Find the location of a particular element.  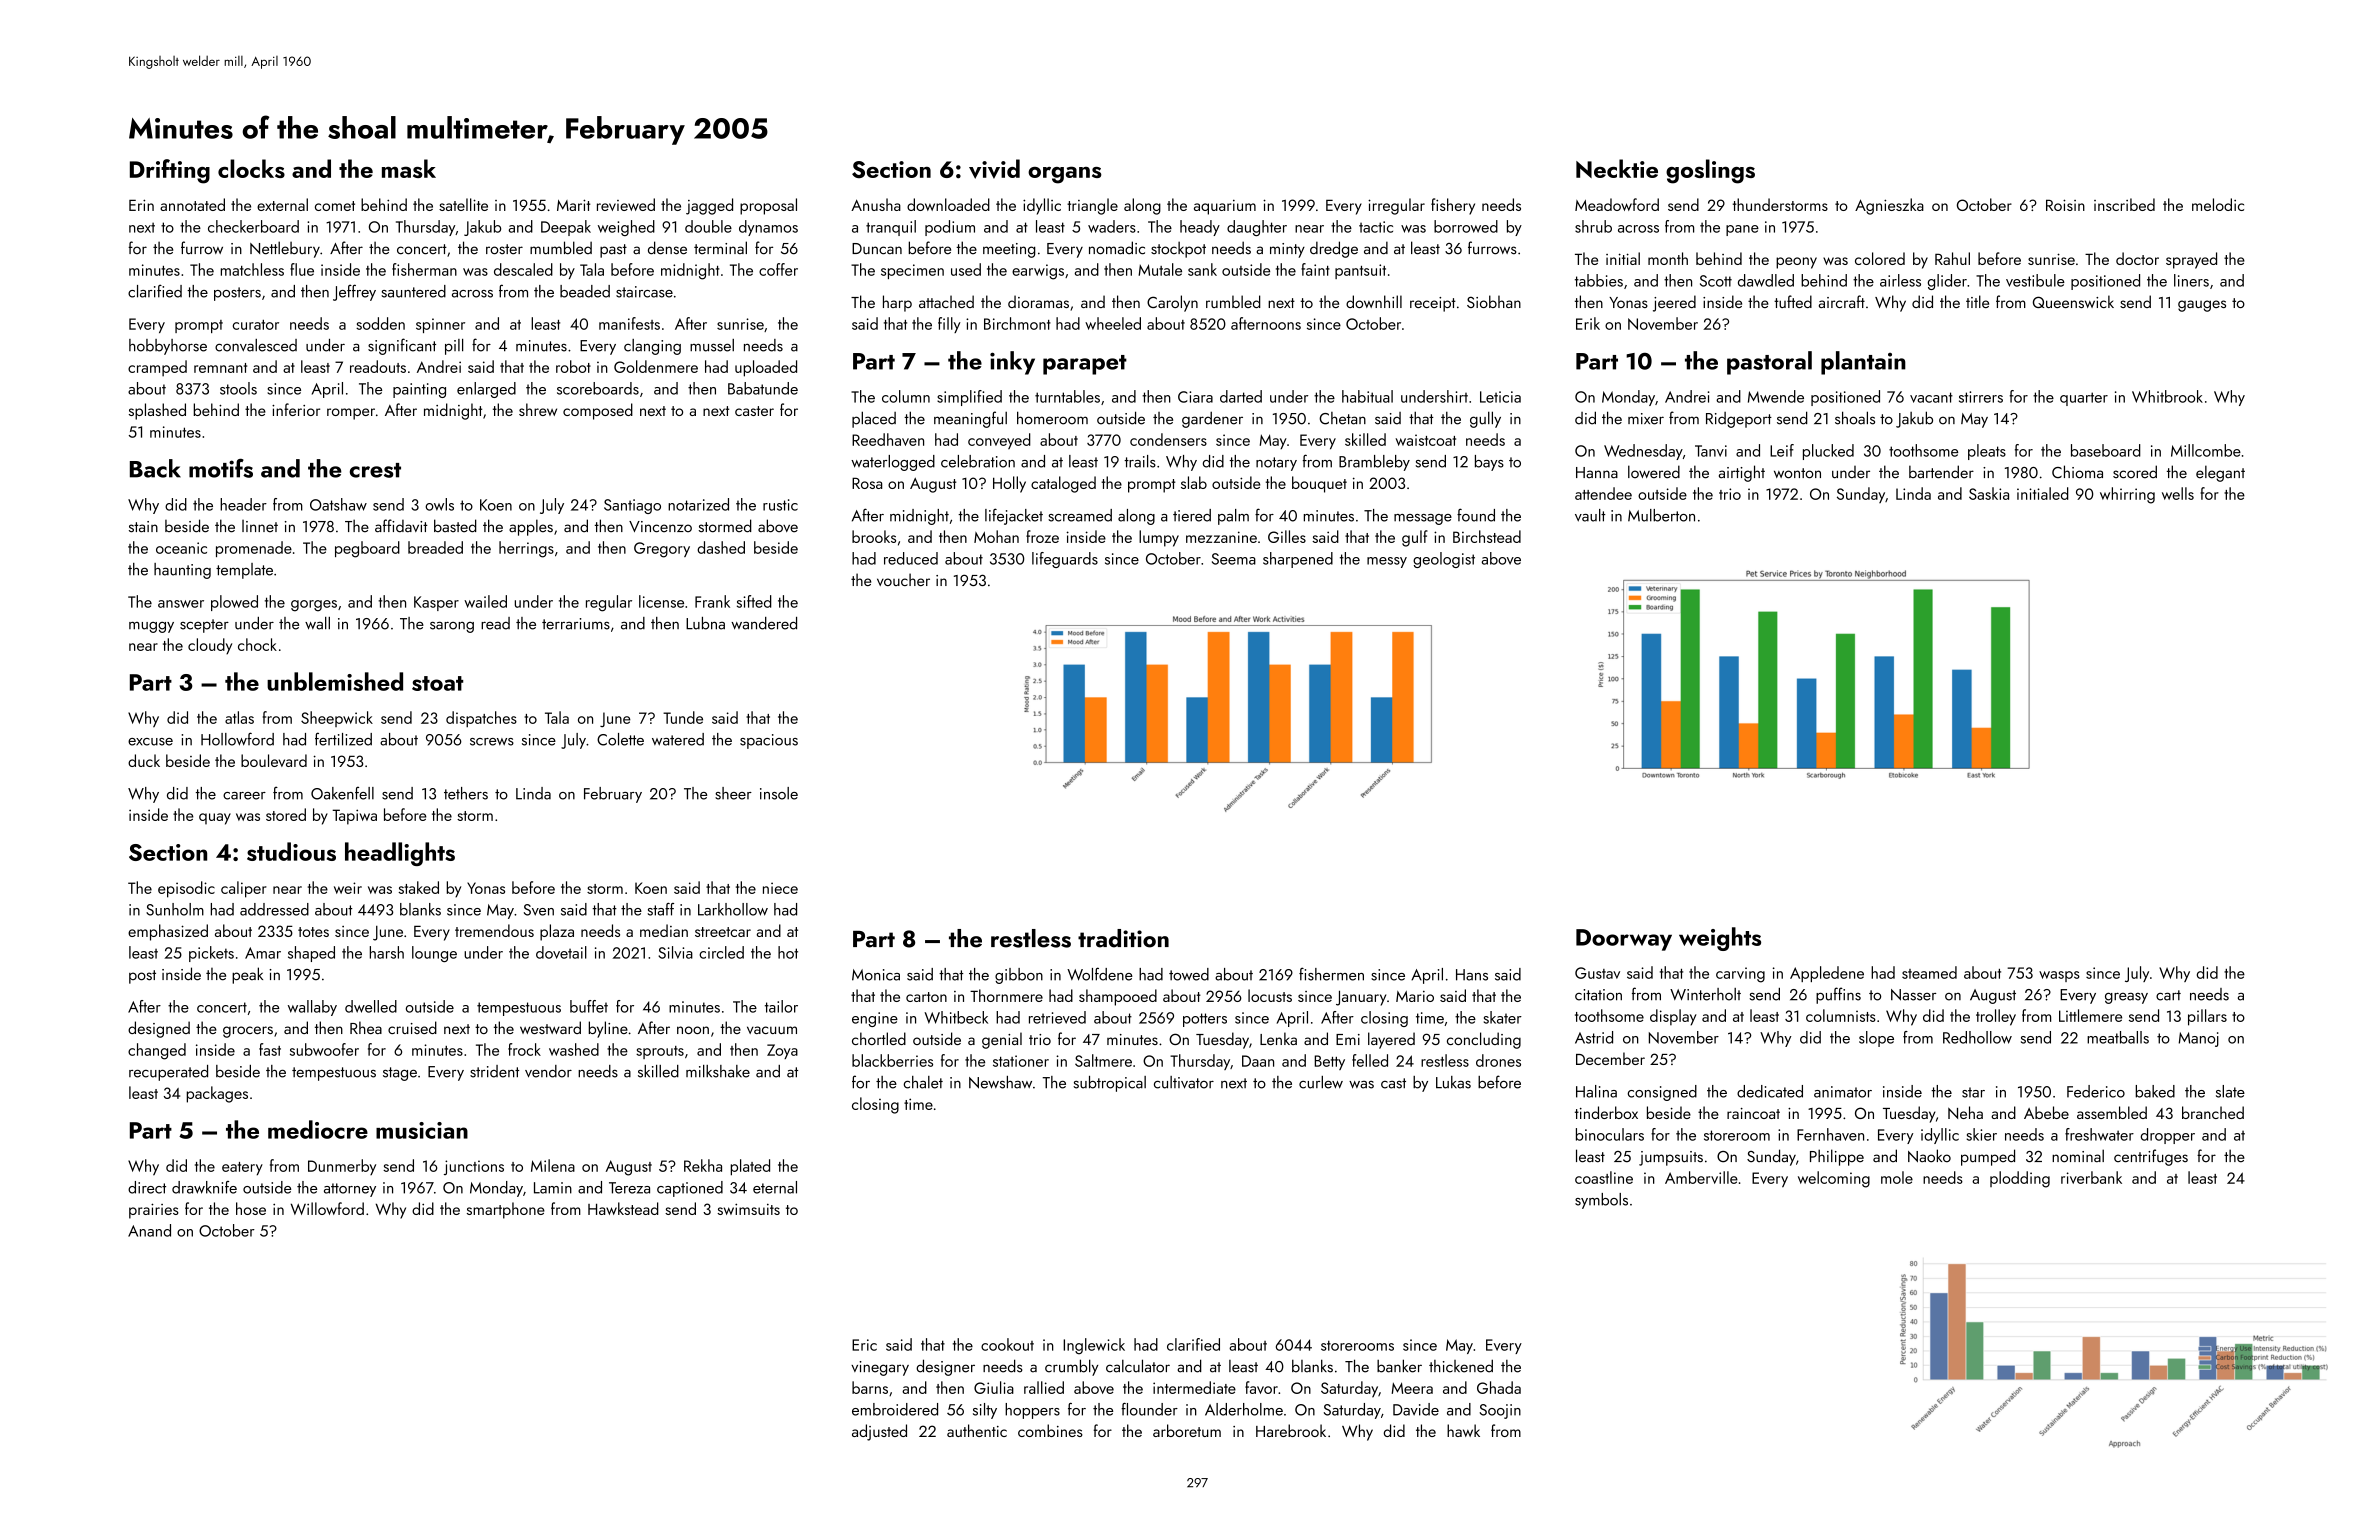

mussel is located at coordinates (712, 345).
